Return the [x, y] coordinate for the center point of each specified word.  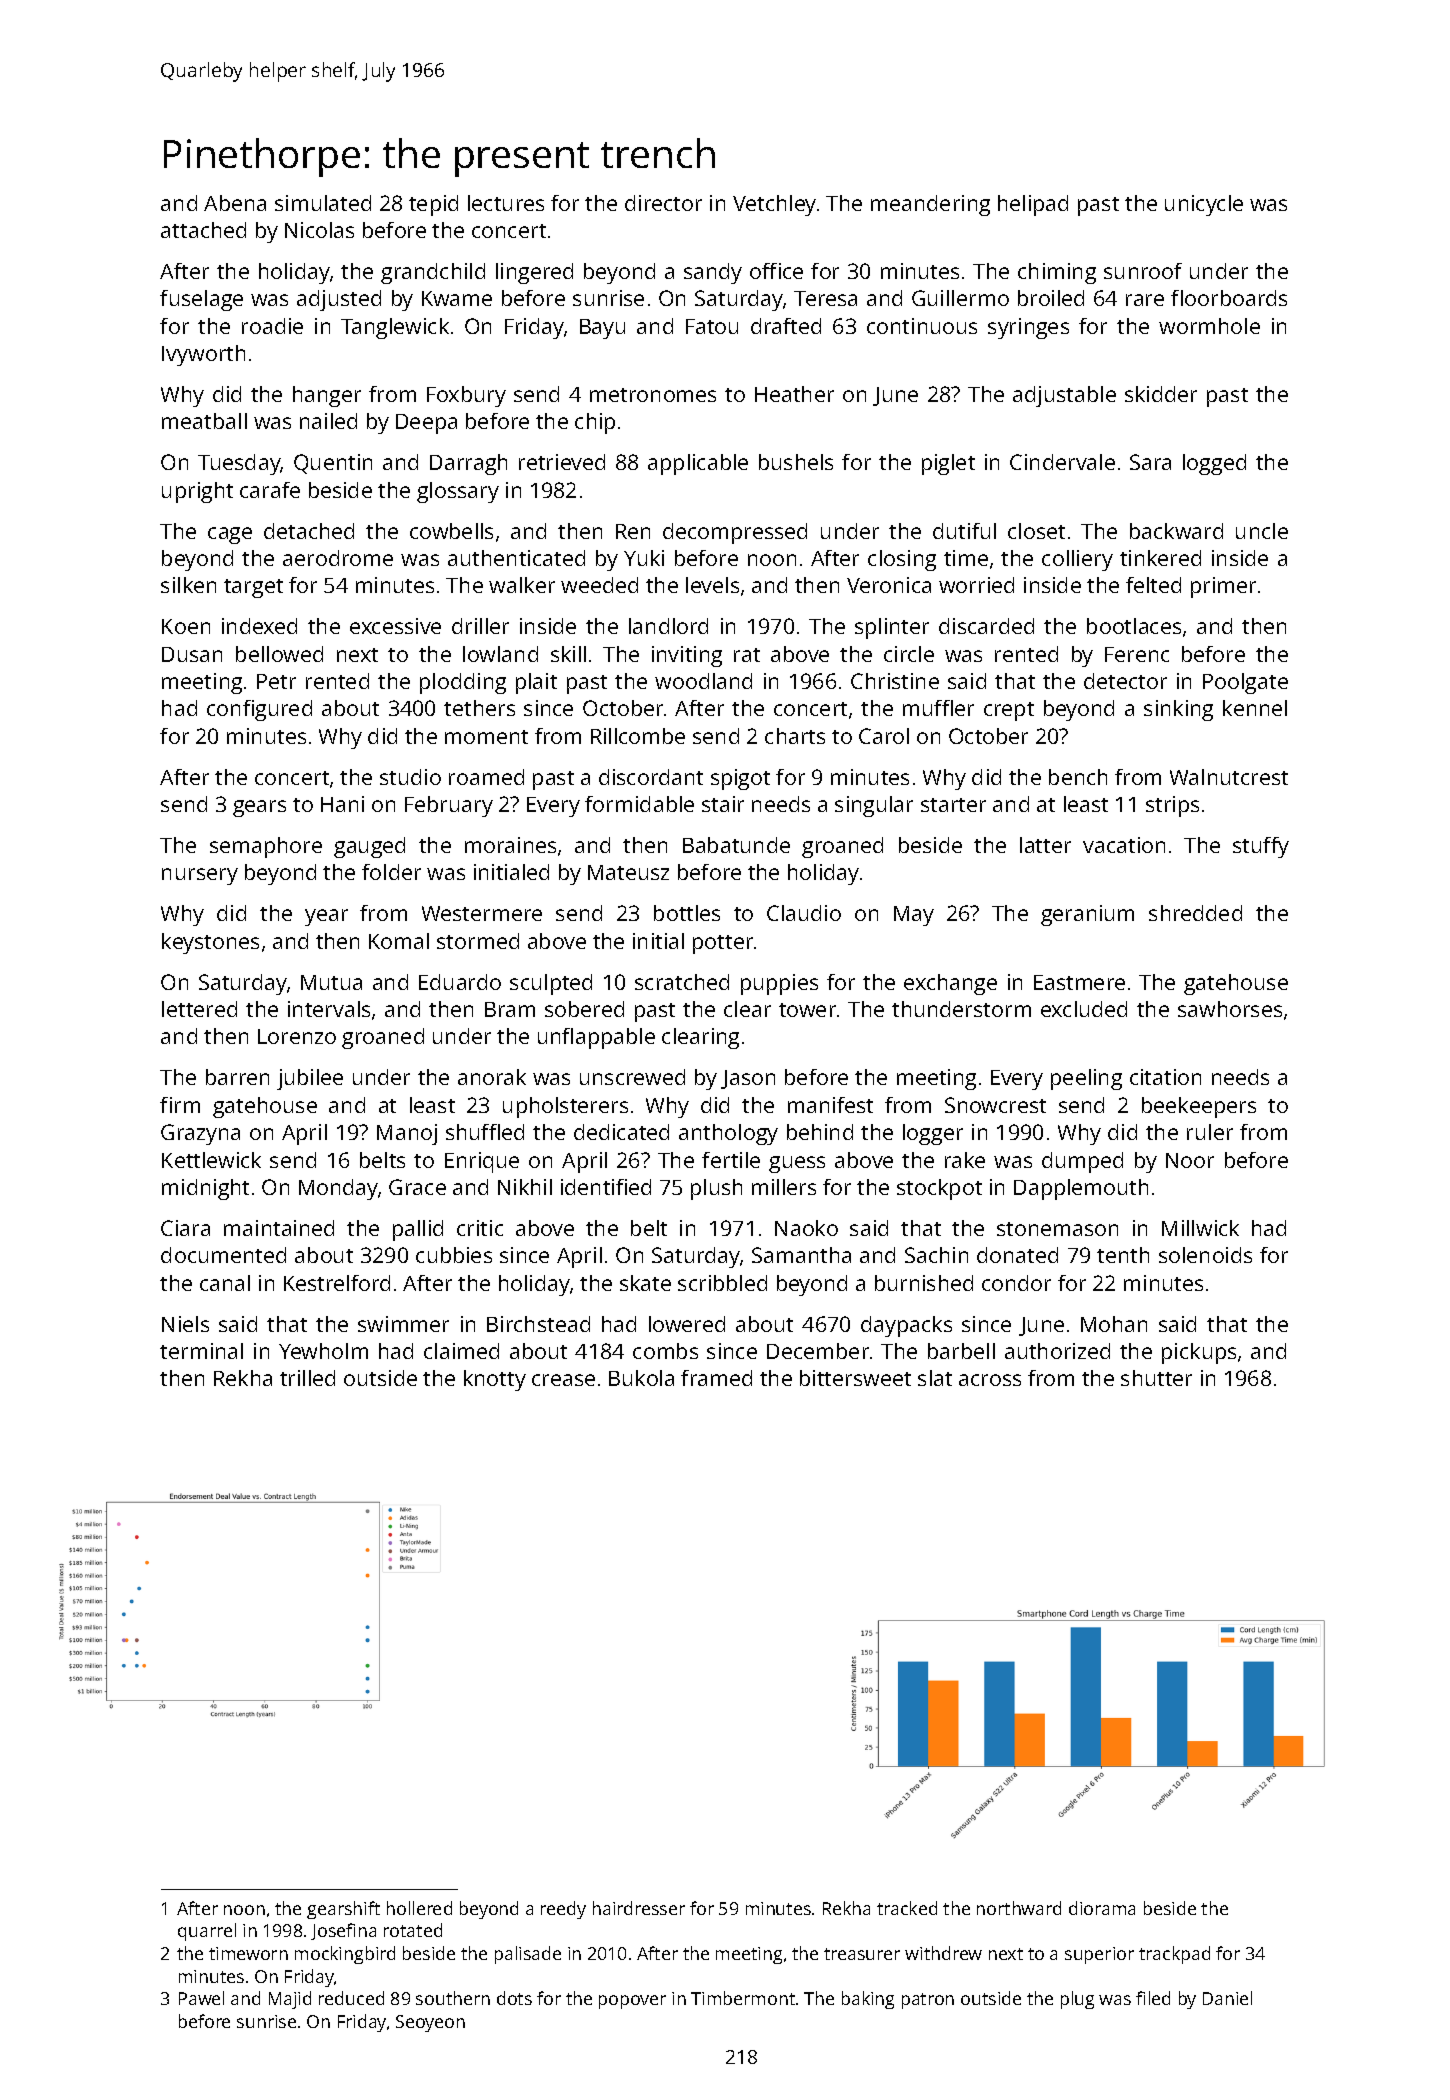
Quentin [333, 464]
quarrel [207, 1932]
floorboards [1229, 298]
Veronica [889, 585]
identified [606, 1187]
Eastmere [1079, 982]
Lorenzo [297, 1036]
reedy [563, 1910]
